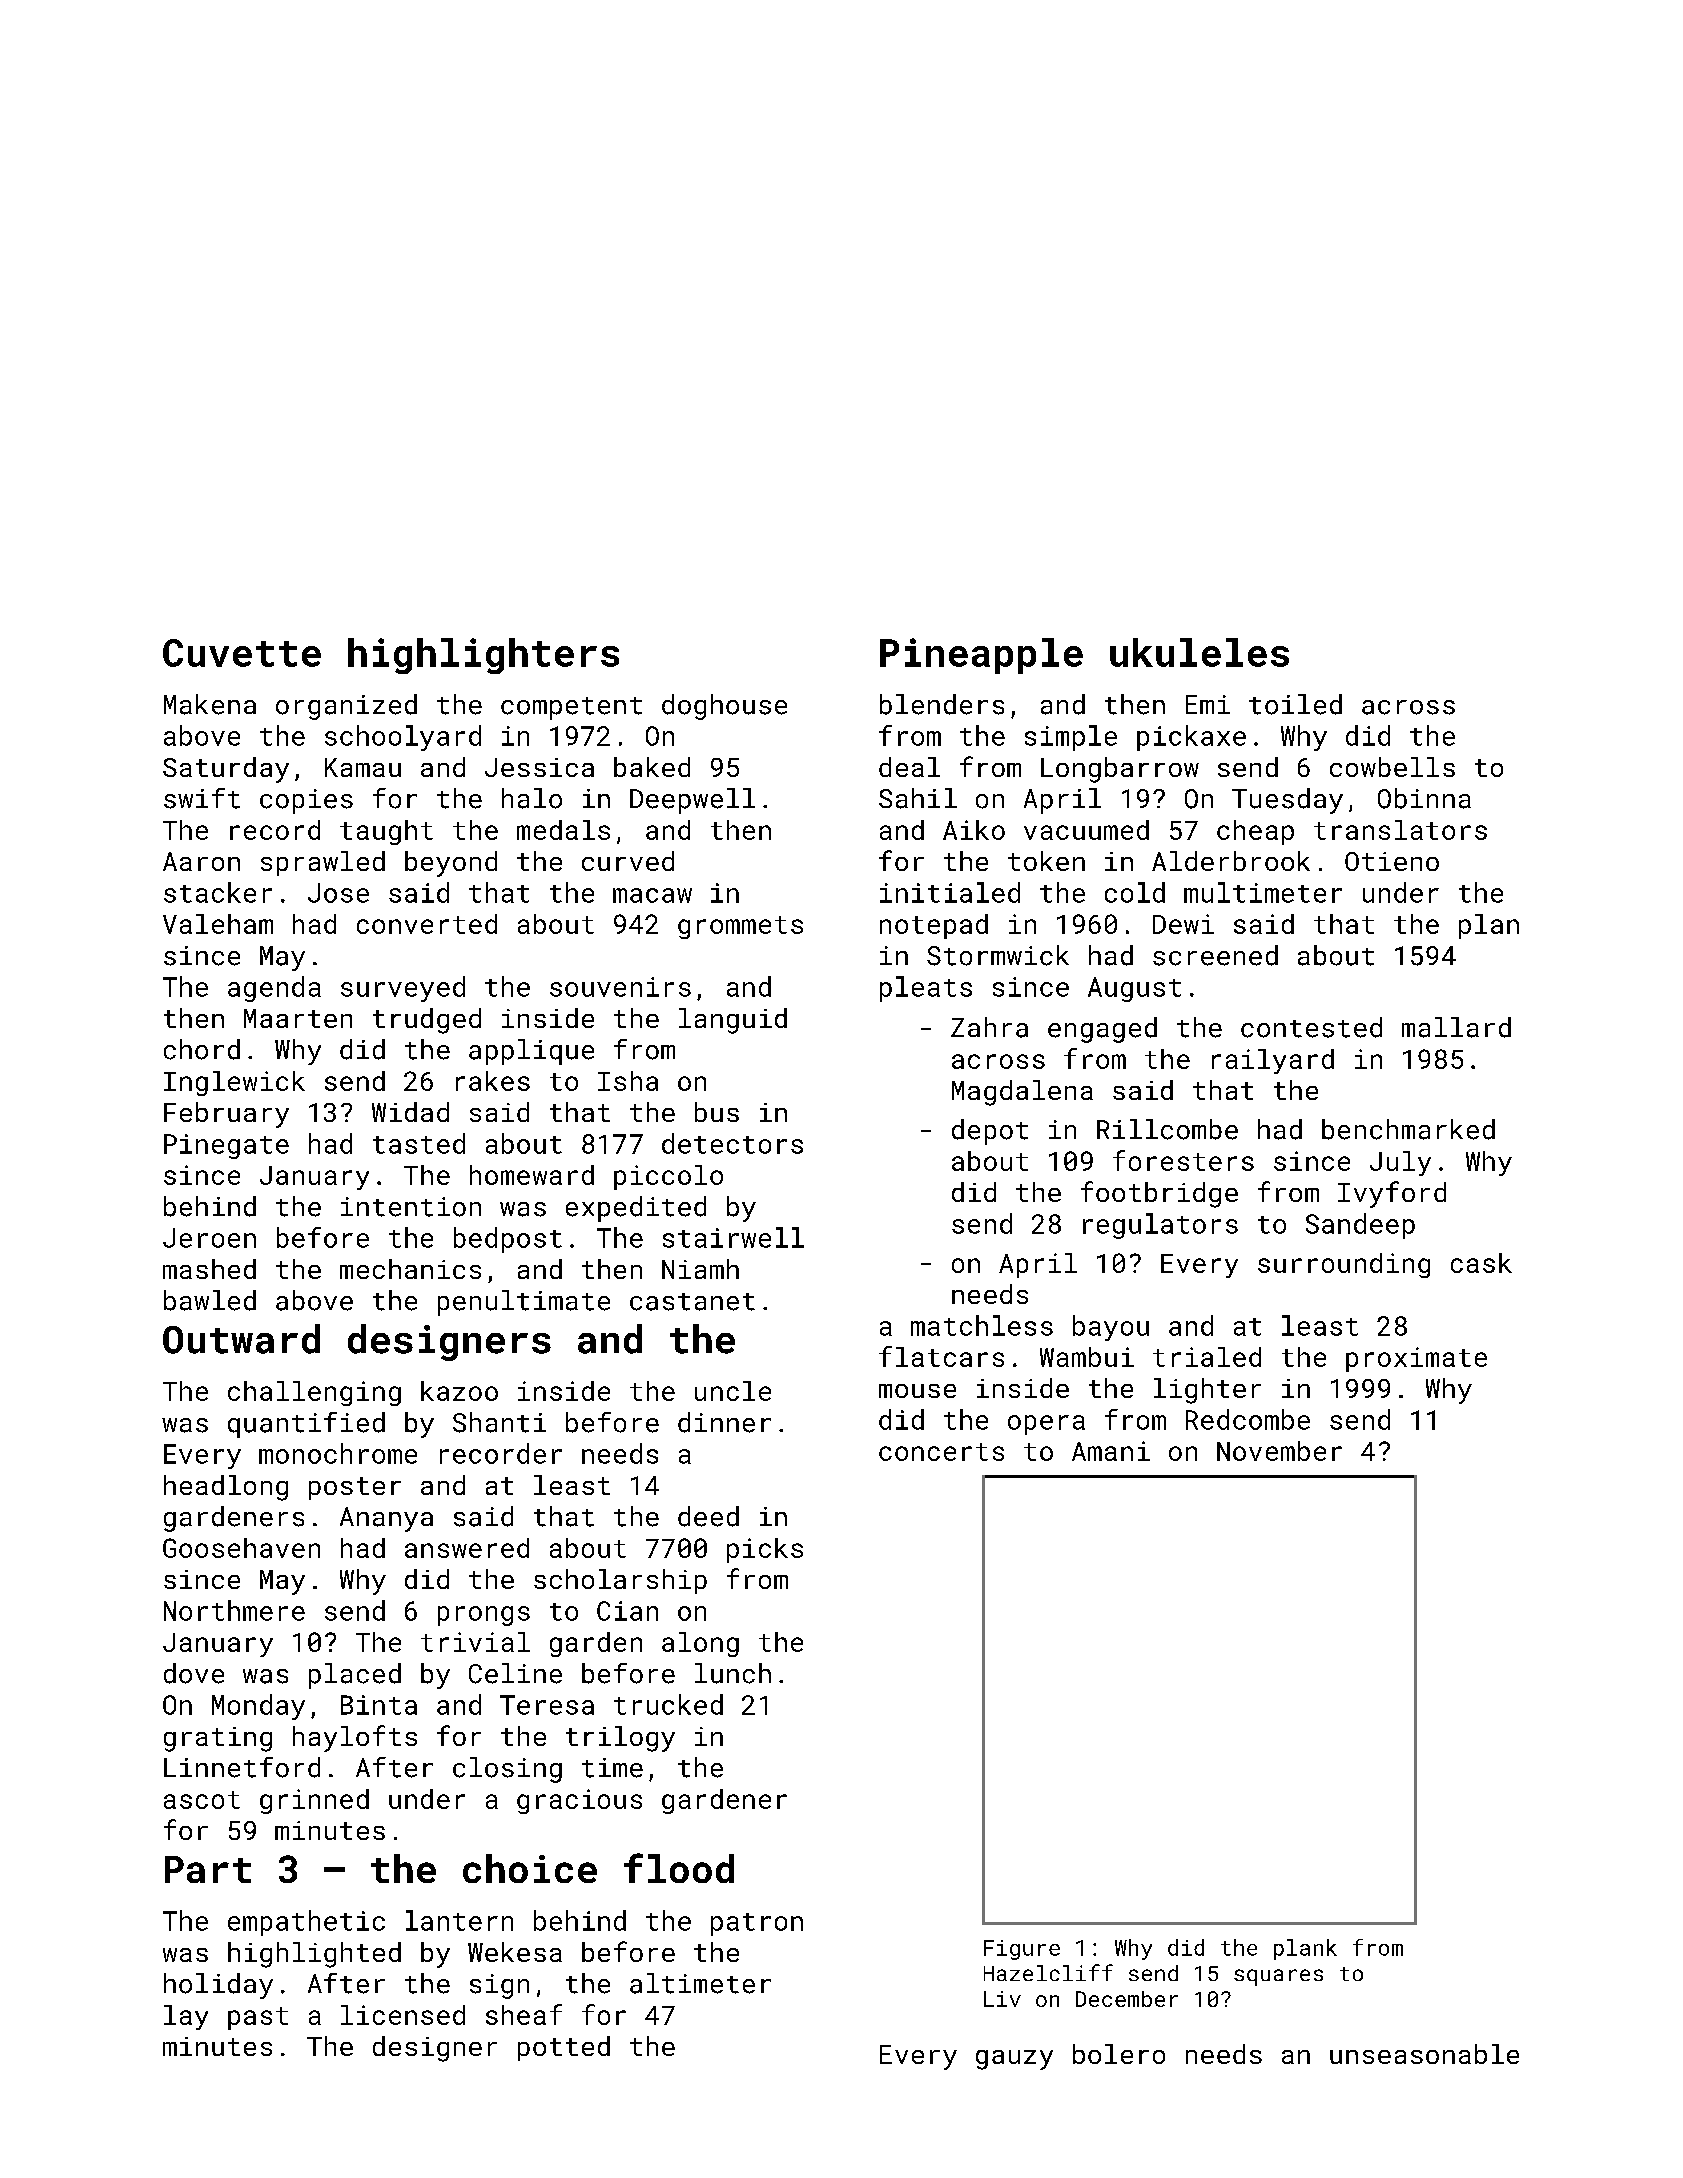  I want to click on lunch, so click(733, 1673).
